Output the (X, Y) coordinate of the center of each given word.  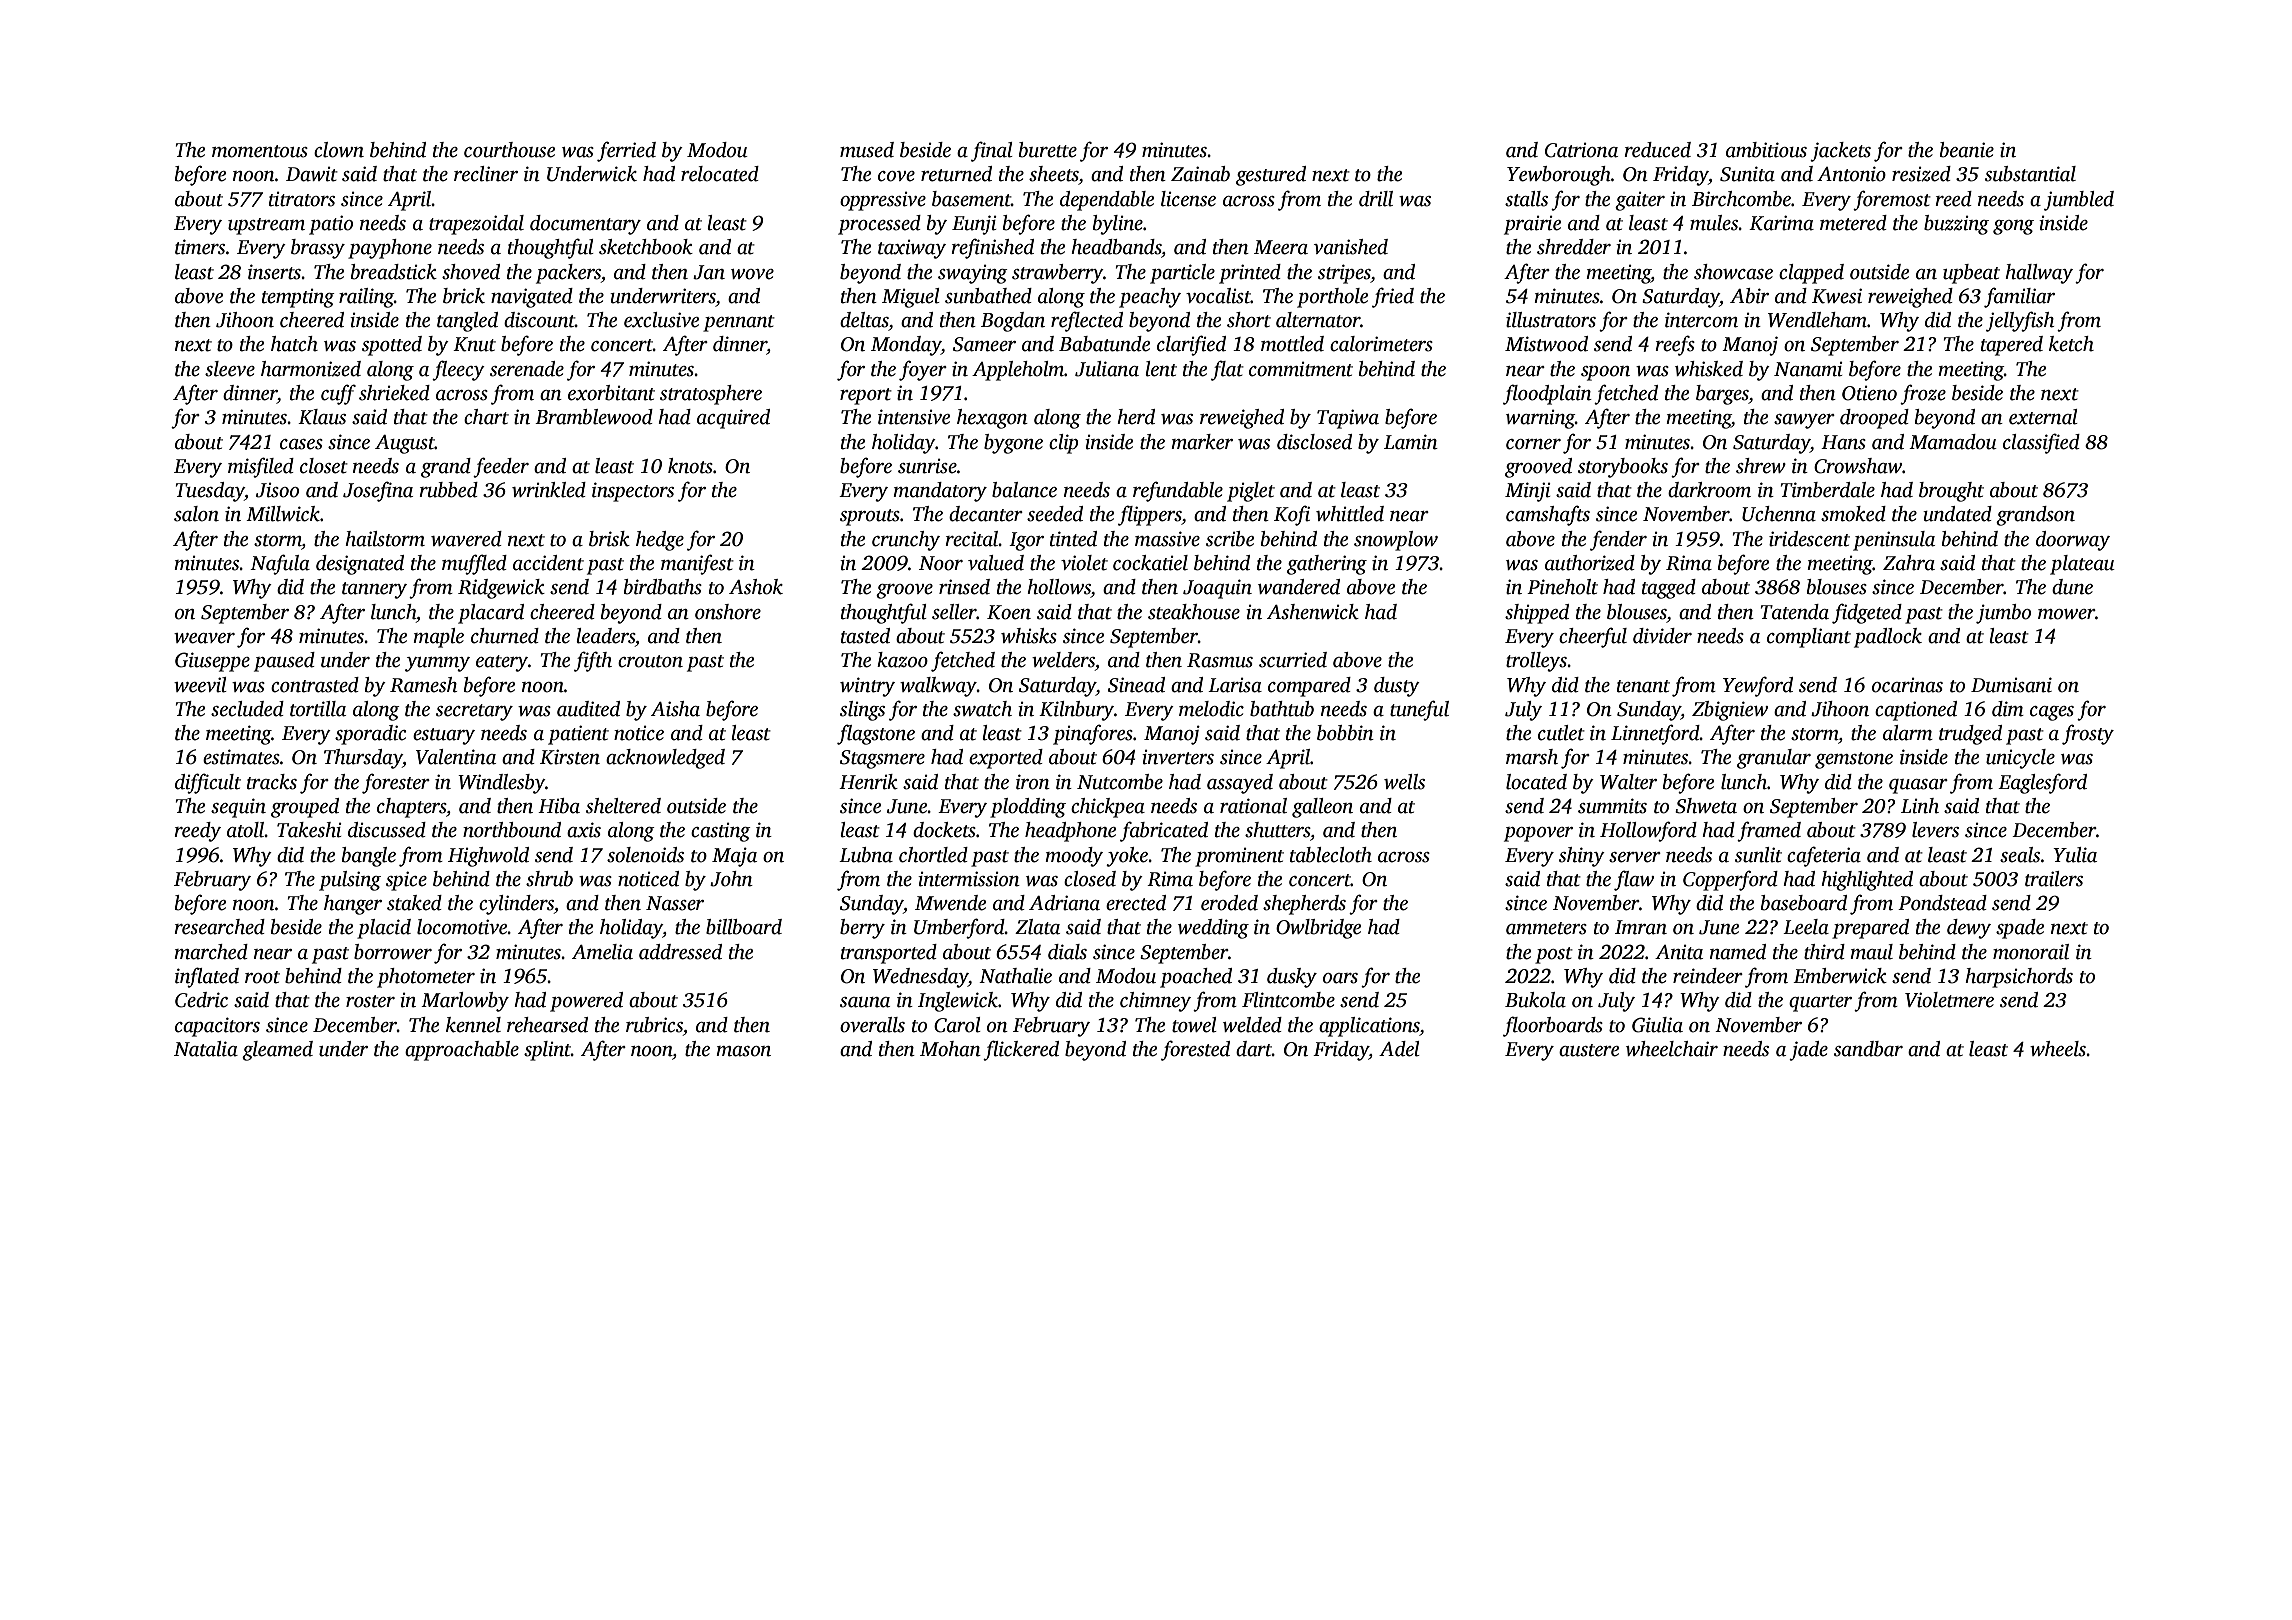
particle (1182, 274)
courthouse (509, 150)
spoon (1605, 373)
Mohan (950, 1049)
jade (1808, 1051)
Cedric (201, 1000)
